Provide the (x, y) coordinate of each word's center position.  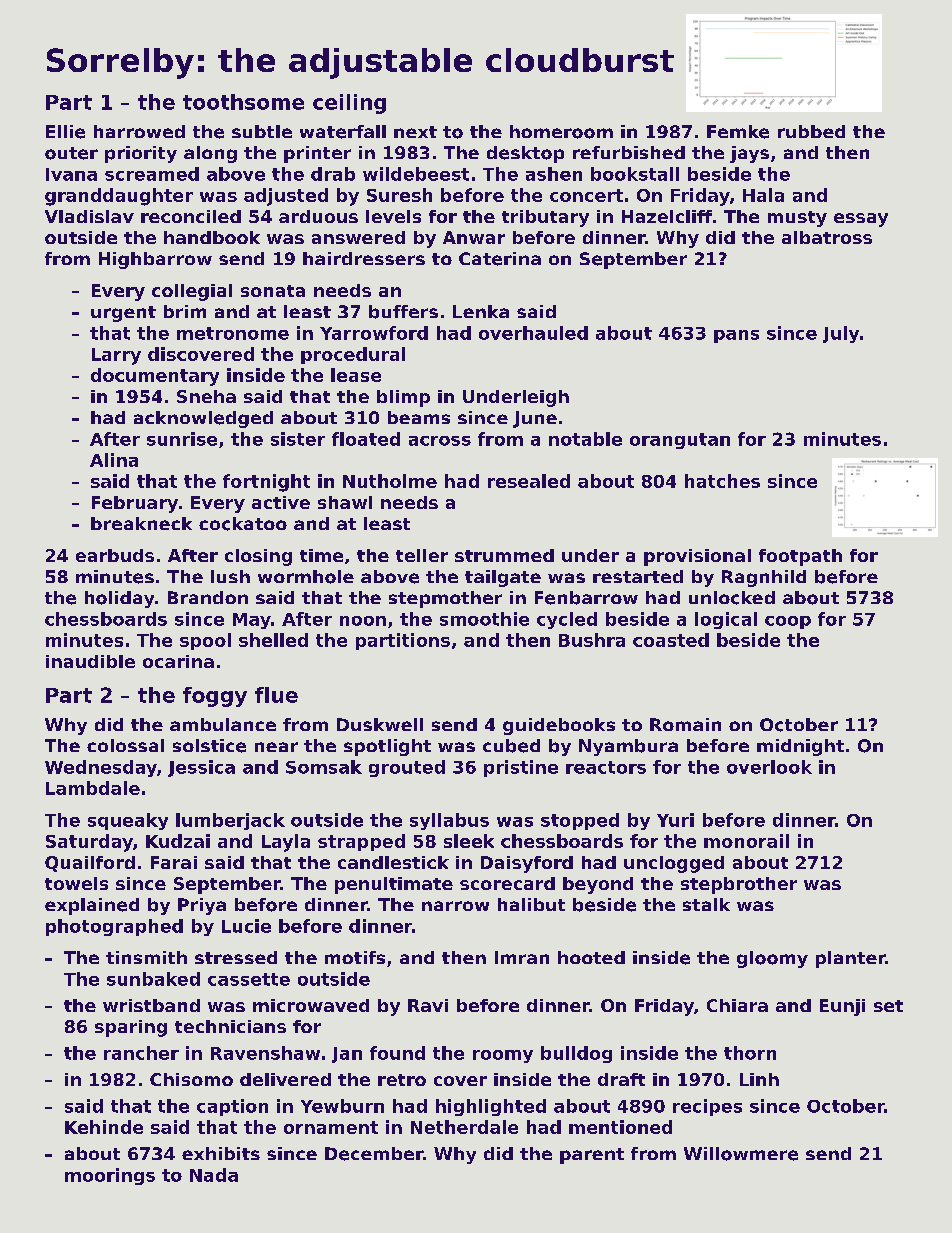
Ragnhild (764, 578)
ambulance (223, 724)
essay (861, 220)
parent (592, 1156)
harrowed (139, 131)
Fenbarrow (586, 598)
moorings (110, 1176)
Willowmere (741, 1154)
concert (586, 195)
